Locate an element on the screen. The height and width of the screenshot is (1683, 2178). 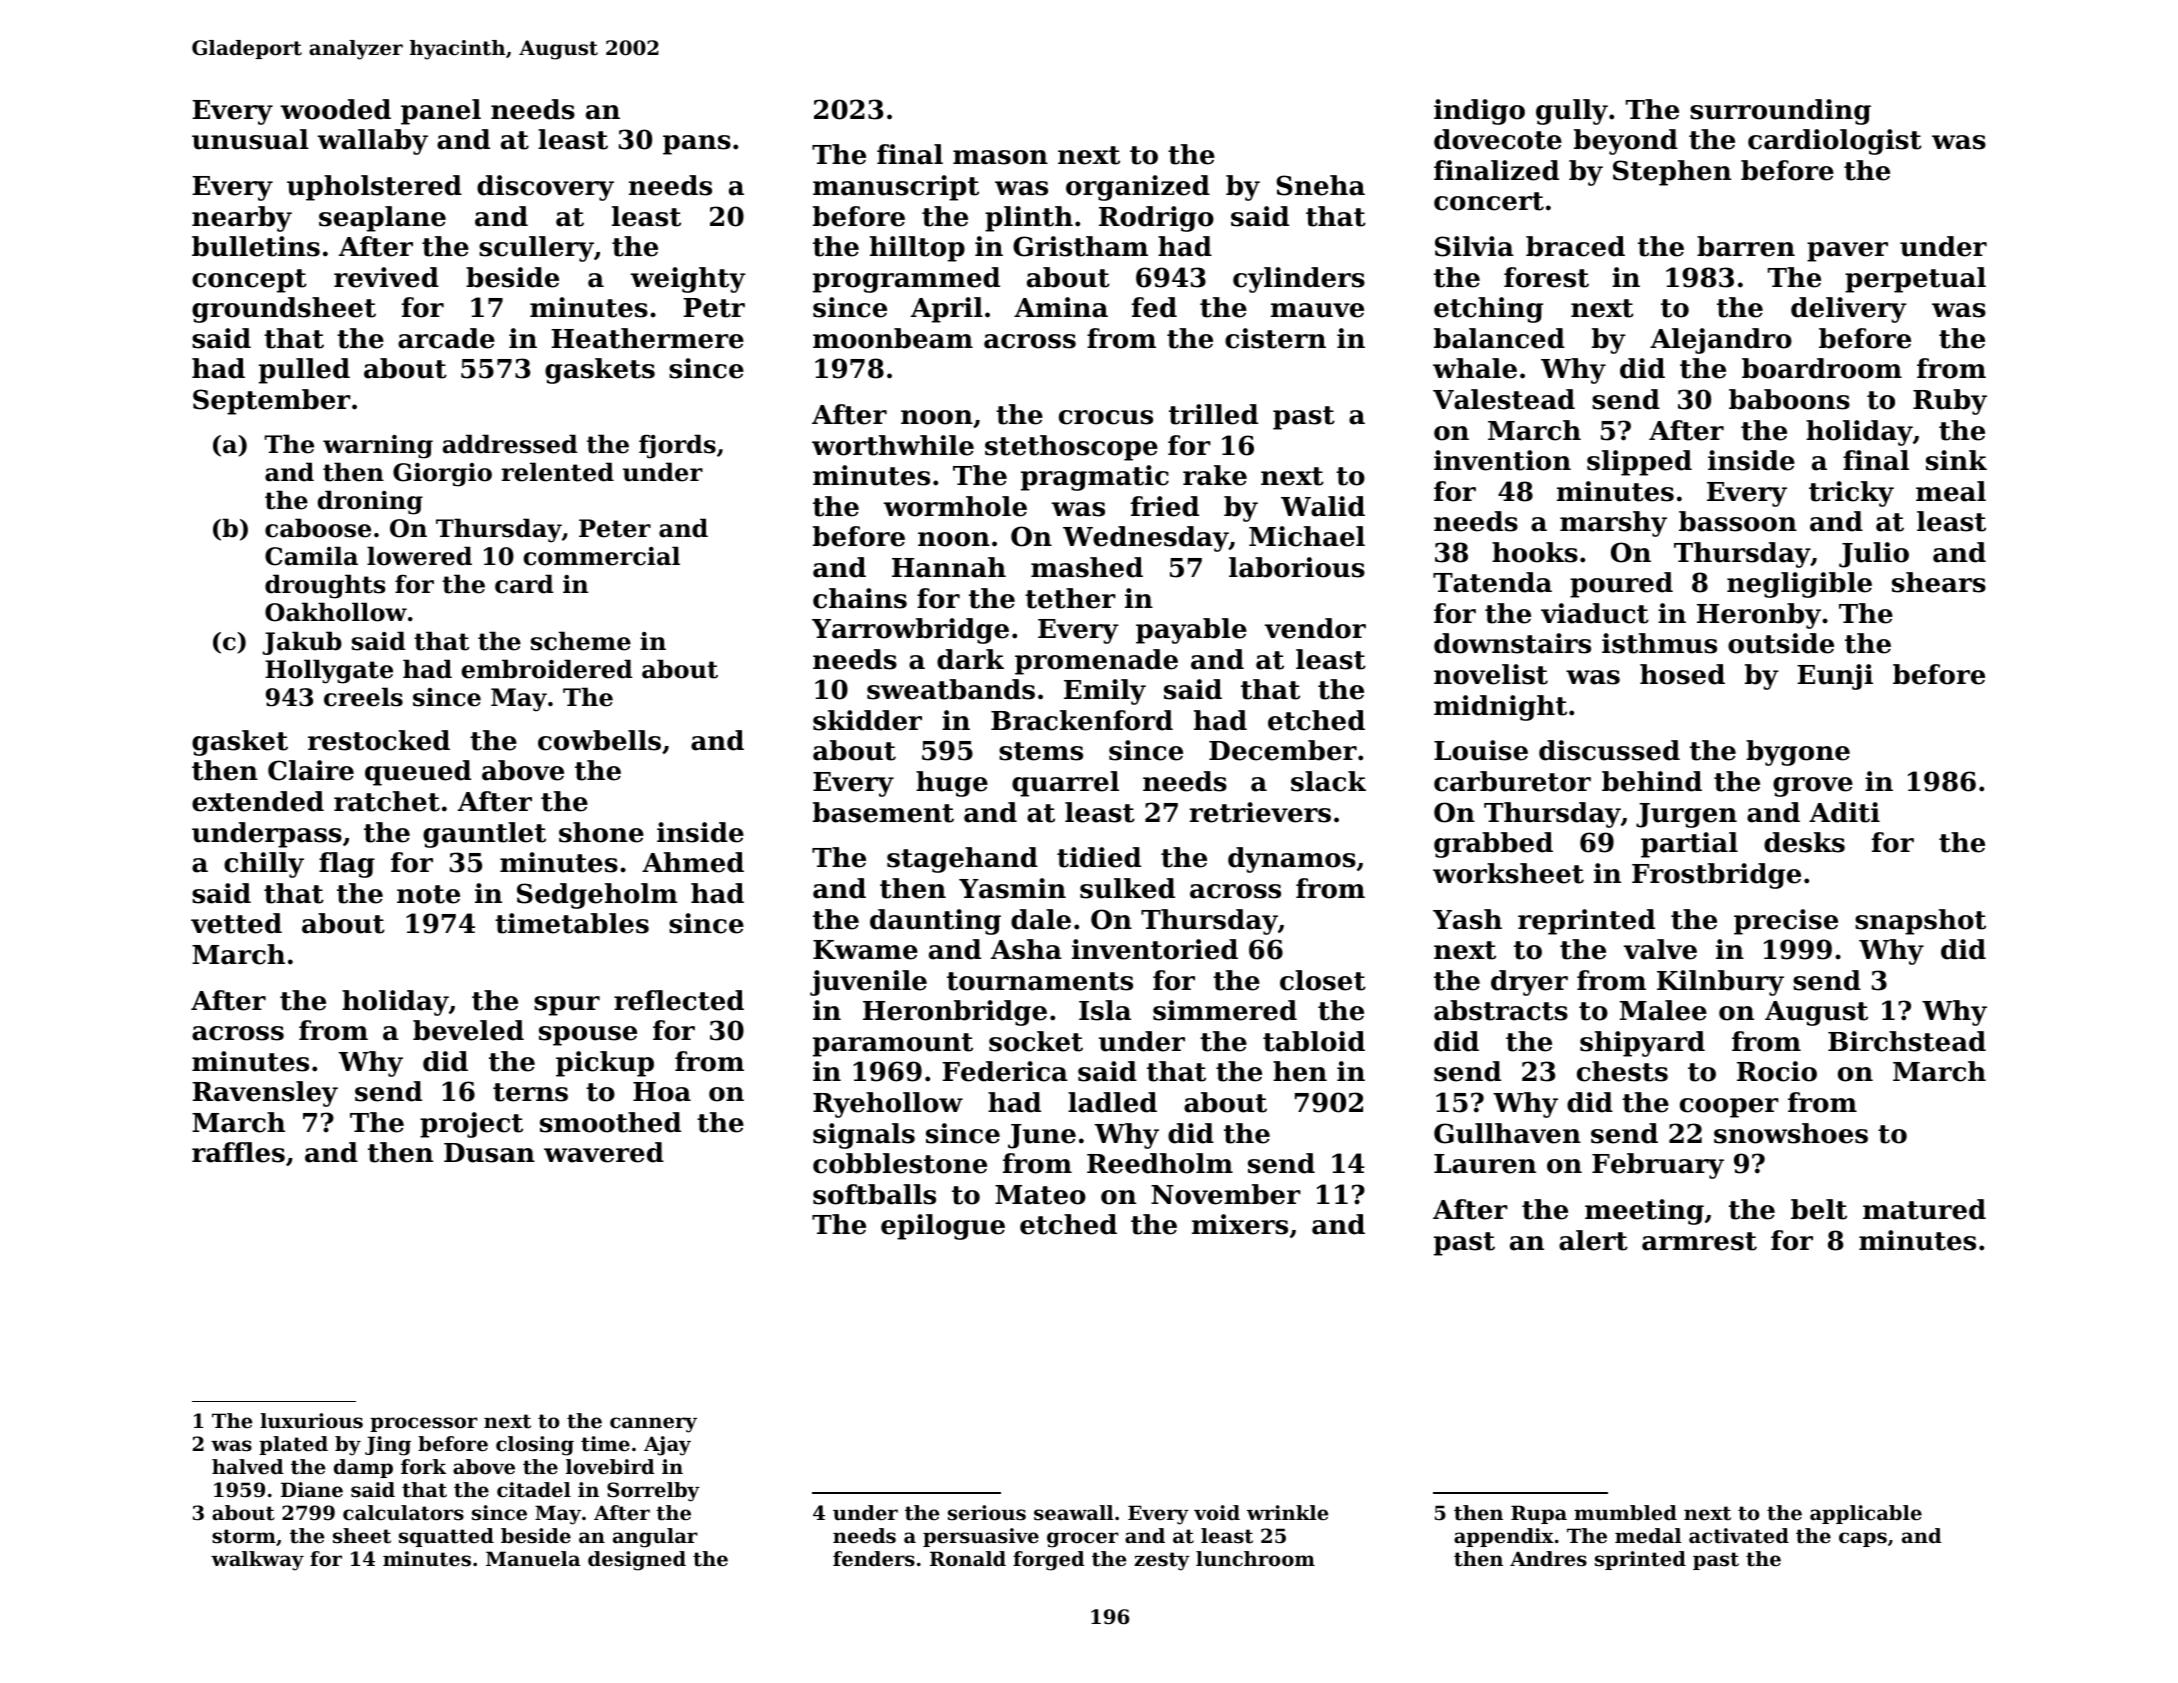
warning is located at coordinates (378, 447).
